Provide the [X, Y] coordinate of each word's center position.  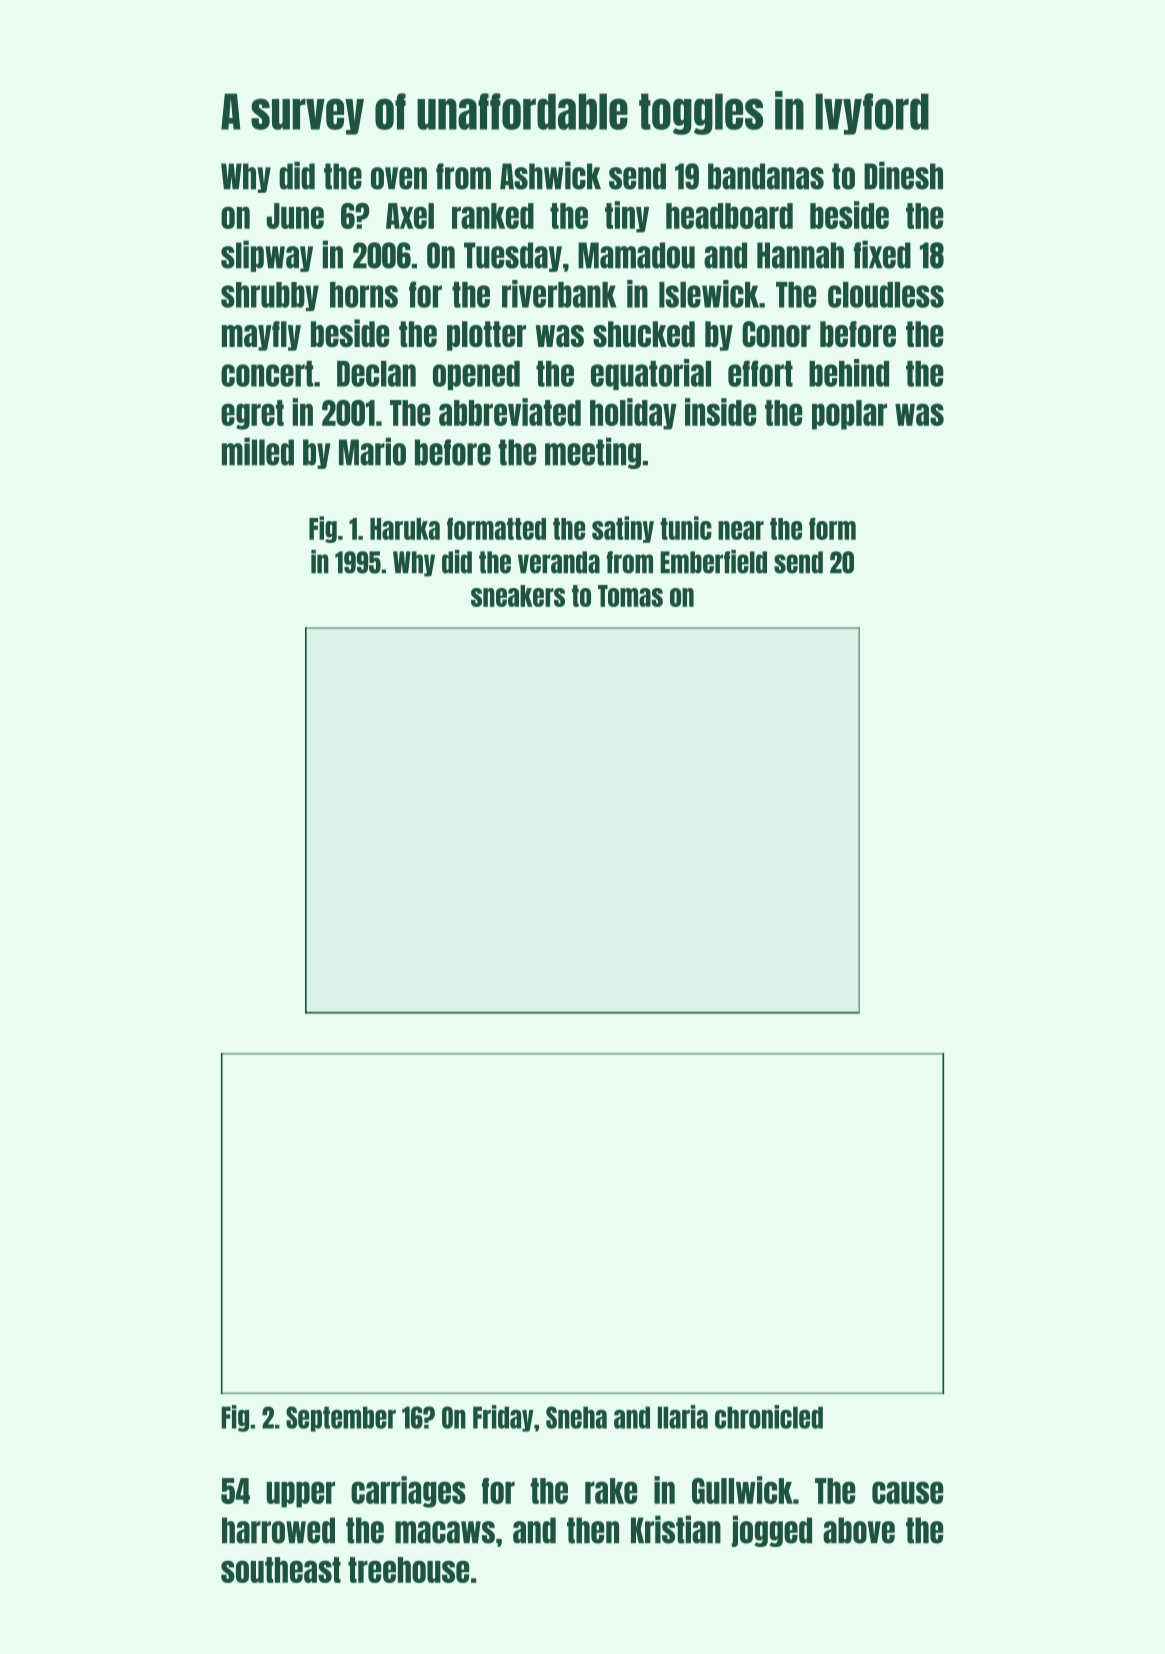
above [859, 1530]
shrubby [270, 296]
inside [720, 412]
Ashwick [550, 175]
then [593, 1530]
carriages [408, 1492]
